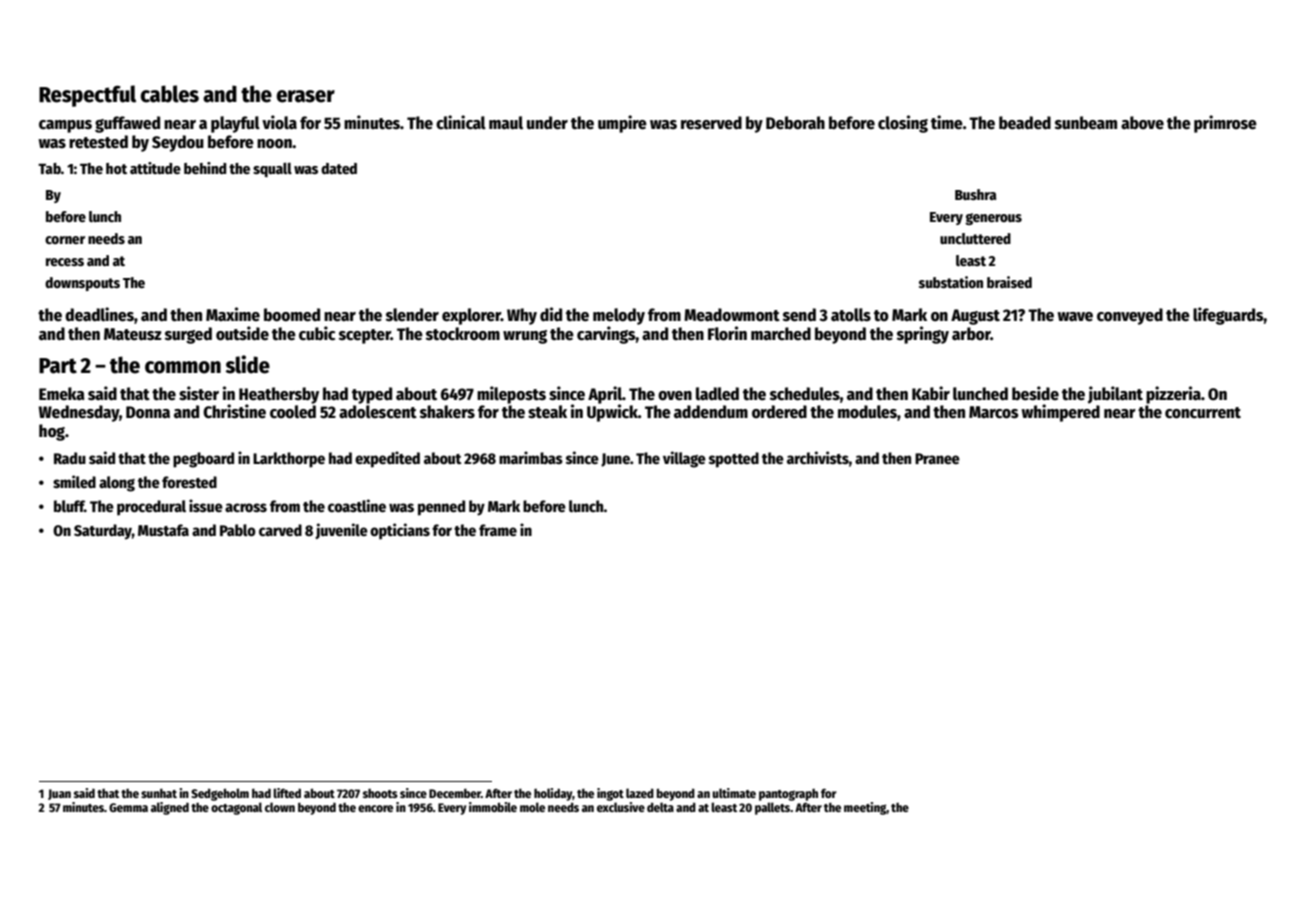 The image size is (1308, 924). I want to click on procedural, so click(151, 508).
